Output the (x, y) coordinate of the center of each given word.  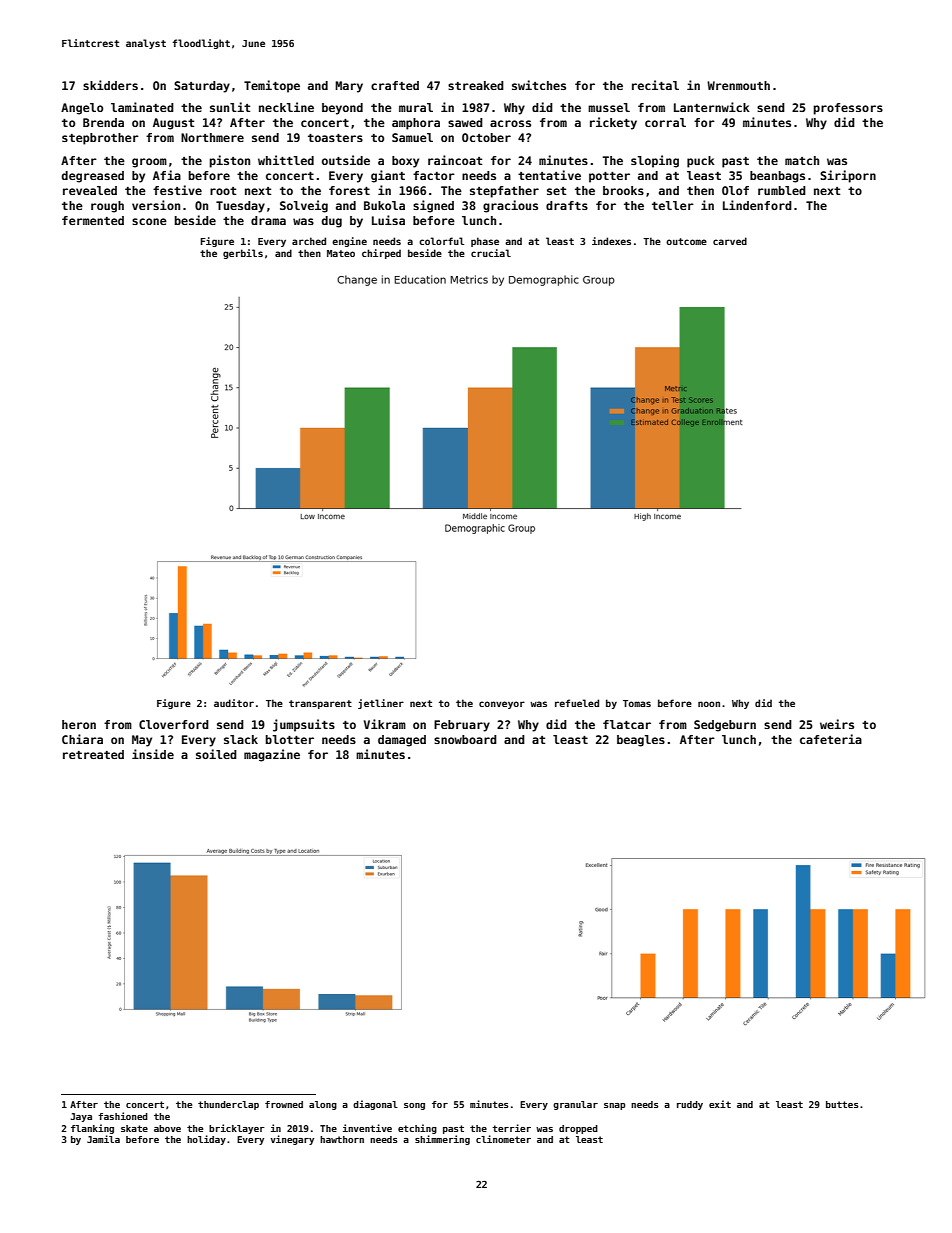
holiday (206, 1140)
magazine (272, 755)
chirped (381, 254)
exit (720, 1104)
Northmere (212, 137)
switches (539, 85)
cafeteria (831, 739)
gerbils (243, 254)
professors (848, 109)
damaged (402, 741)
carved (730, 241)
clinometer (503, 1139)
